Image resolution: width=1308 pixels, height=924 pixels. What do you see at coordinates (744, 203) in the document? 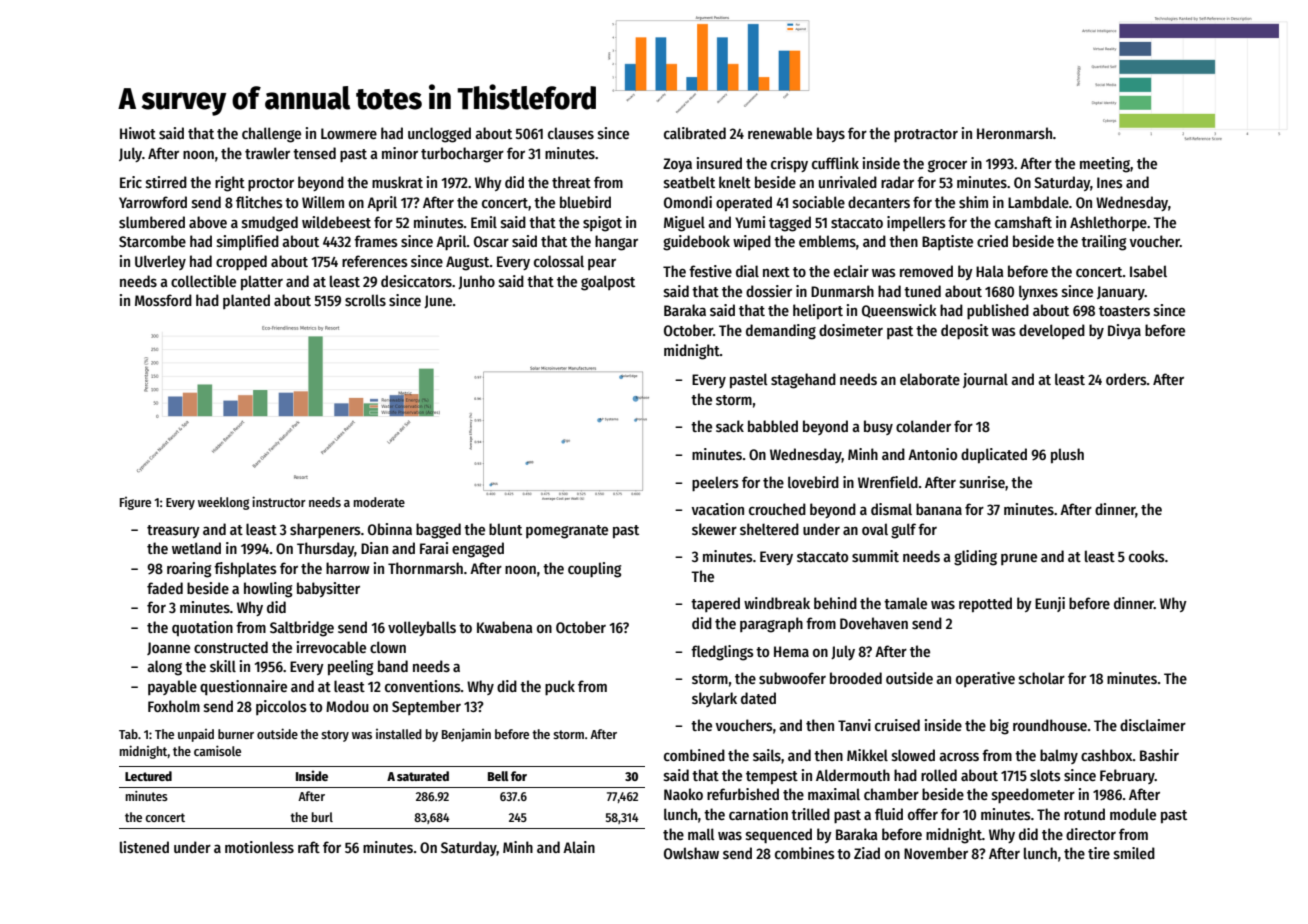
I see `operated` at bounding box center [744, 203].
